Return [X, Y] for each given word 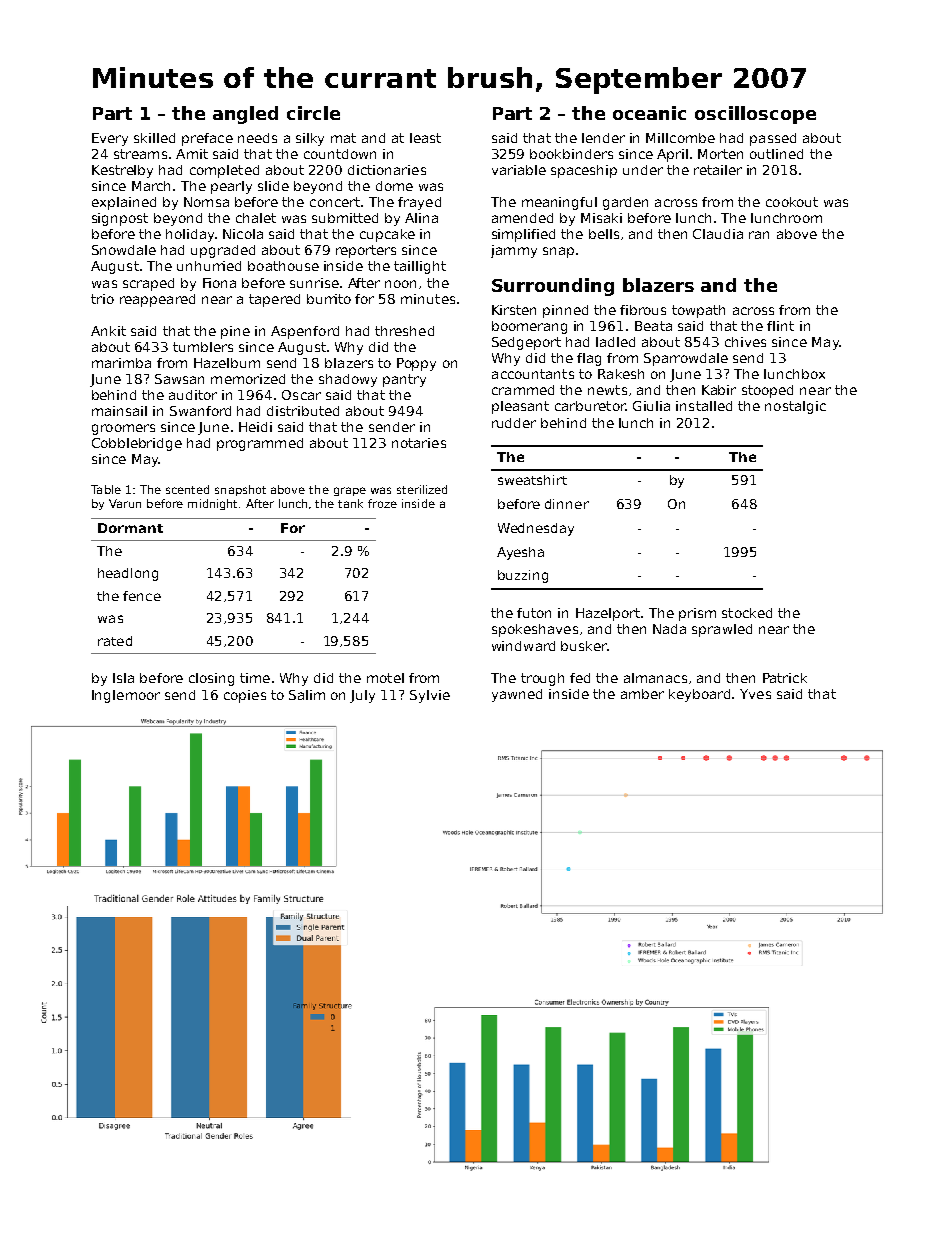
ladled [615, 342]
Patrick [785, 678]
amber [642, 694]
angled [245, 115]
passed [773, 139]
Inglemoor [126, 696]
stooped [767, 391]
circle [313, 113]
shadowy [348, 380]
